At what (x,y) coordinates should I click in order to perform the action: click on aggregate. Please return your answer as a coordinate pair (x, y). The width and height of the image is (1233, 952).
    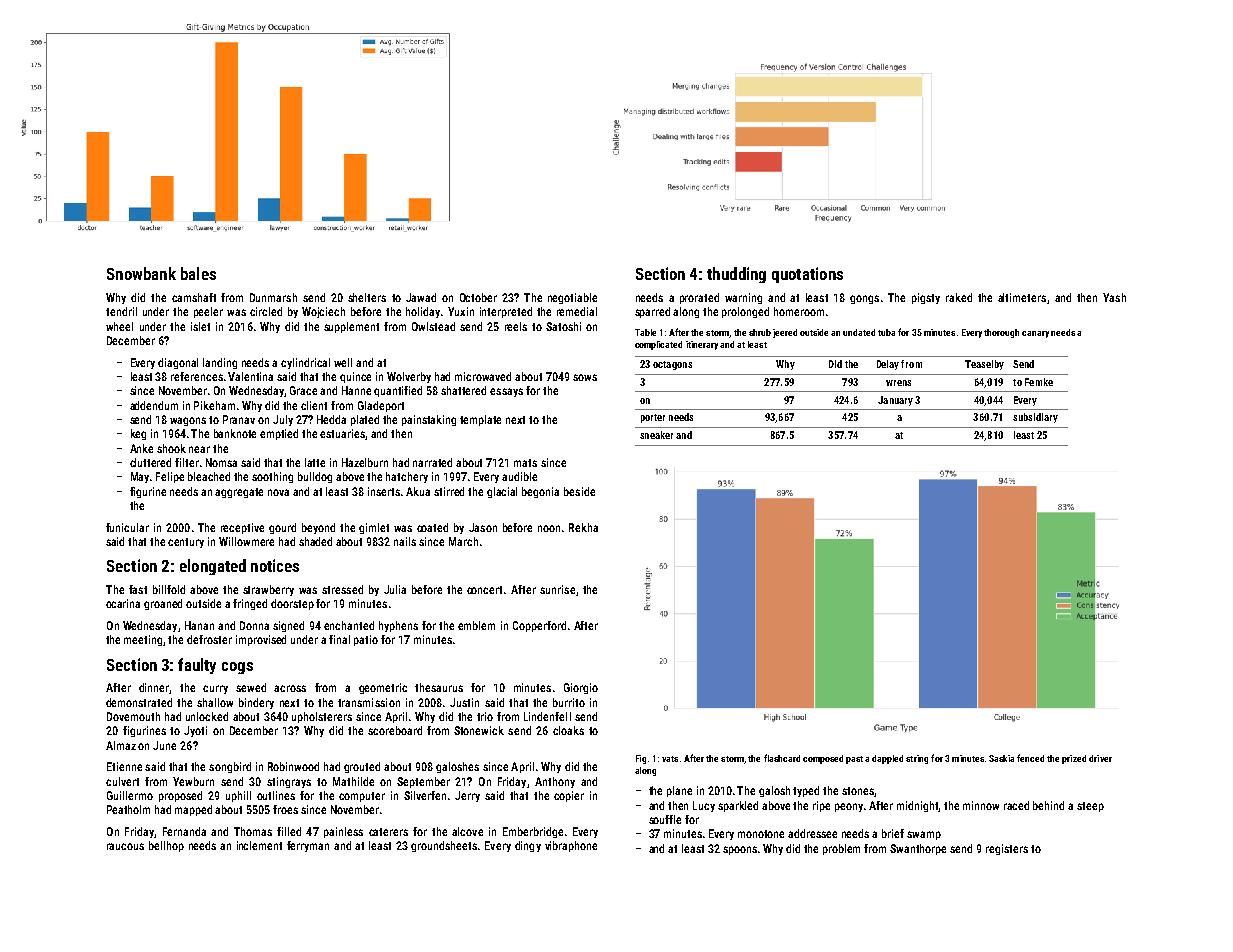
    Looking at the image, I should click on (239, 493).
